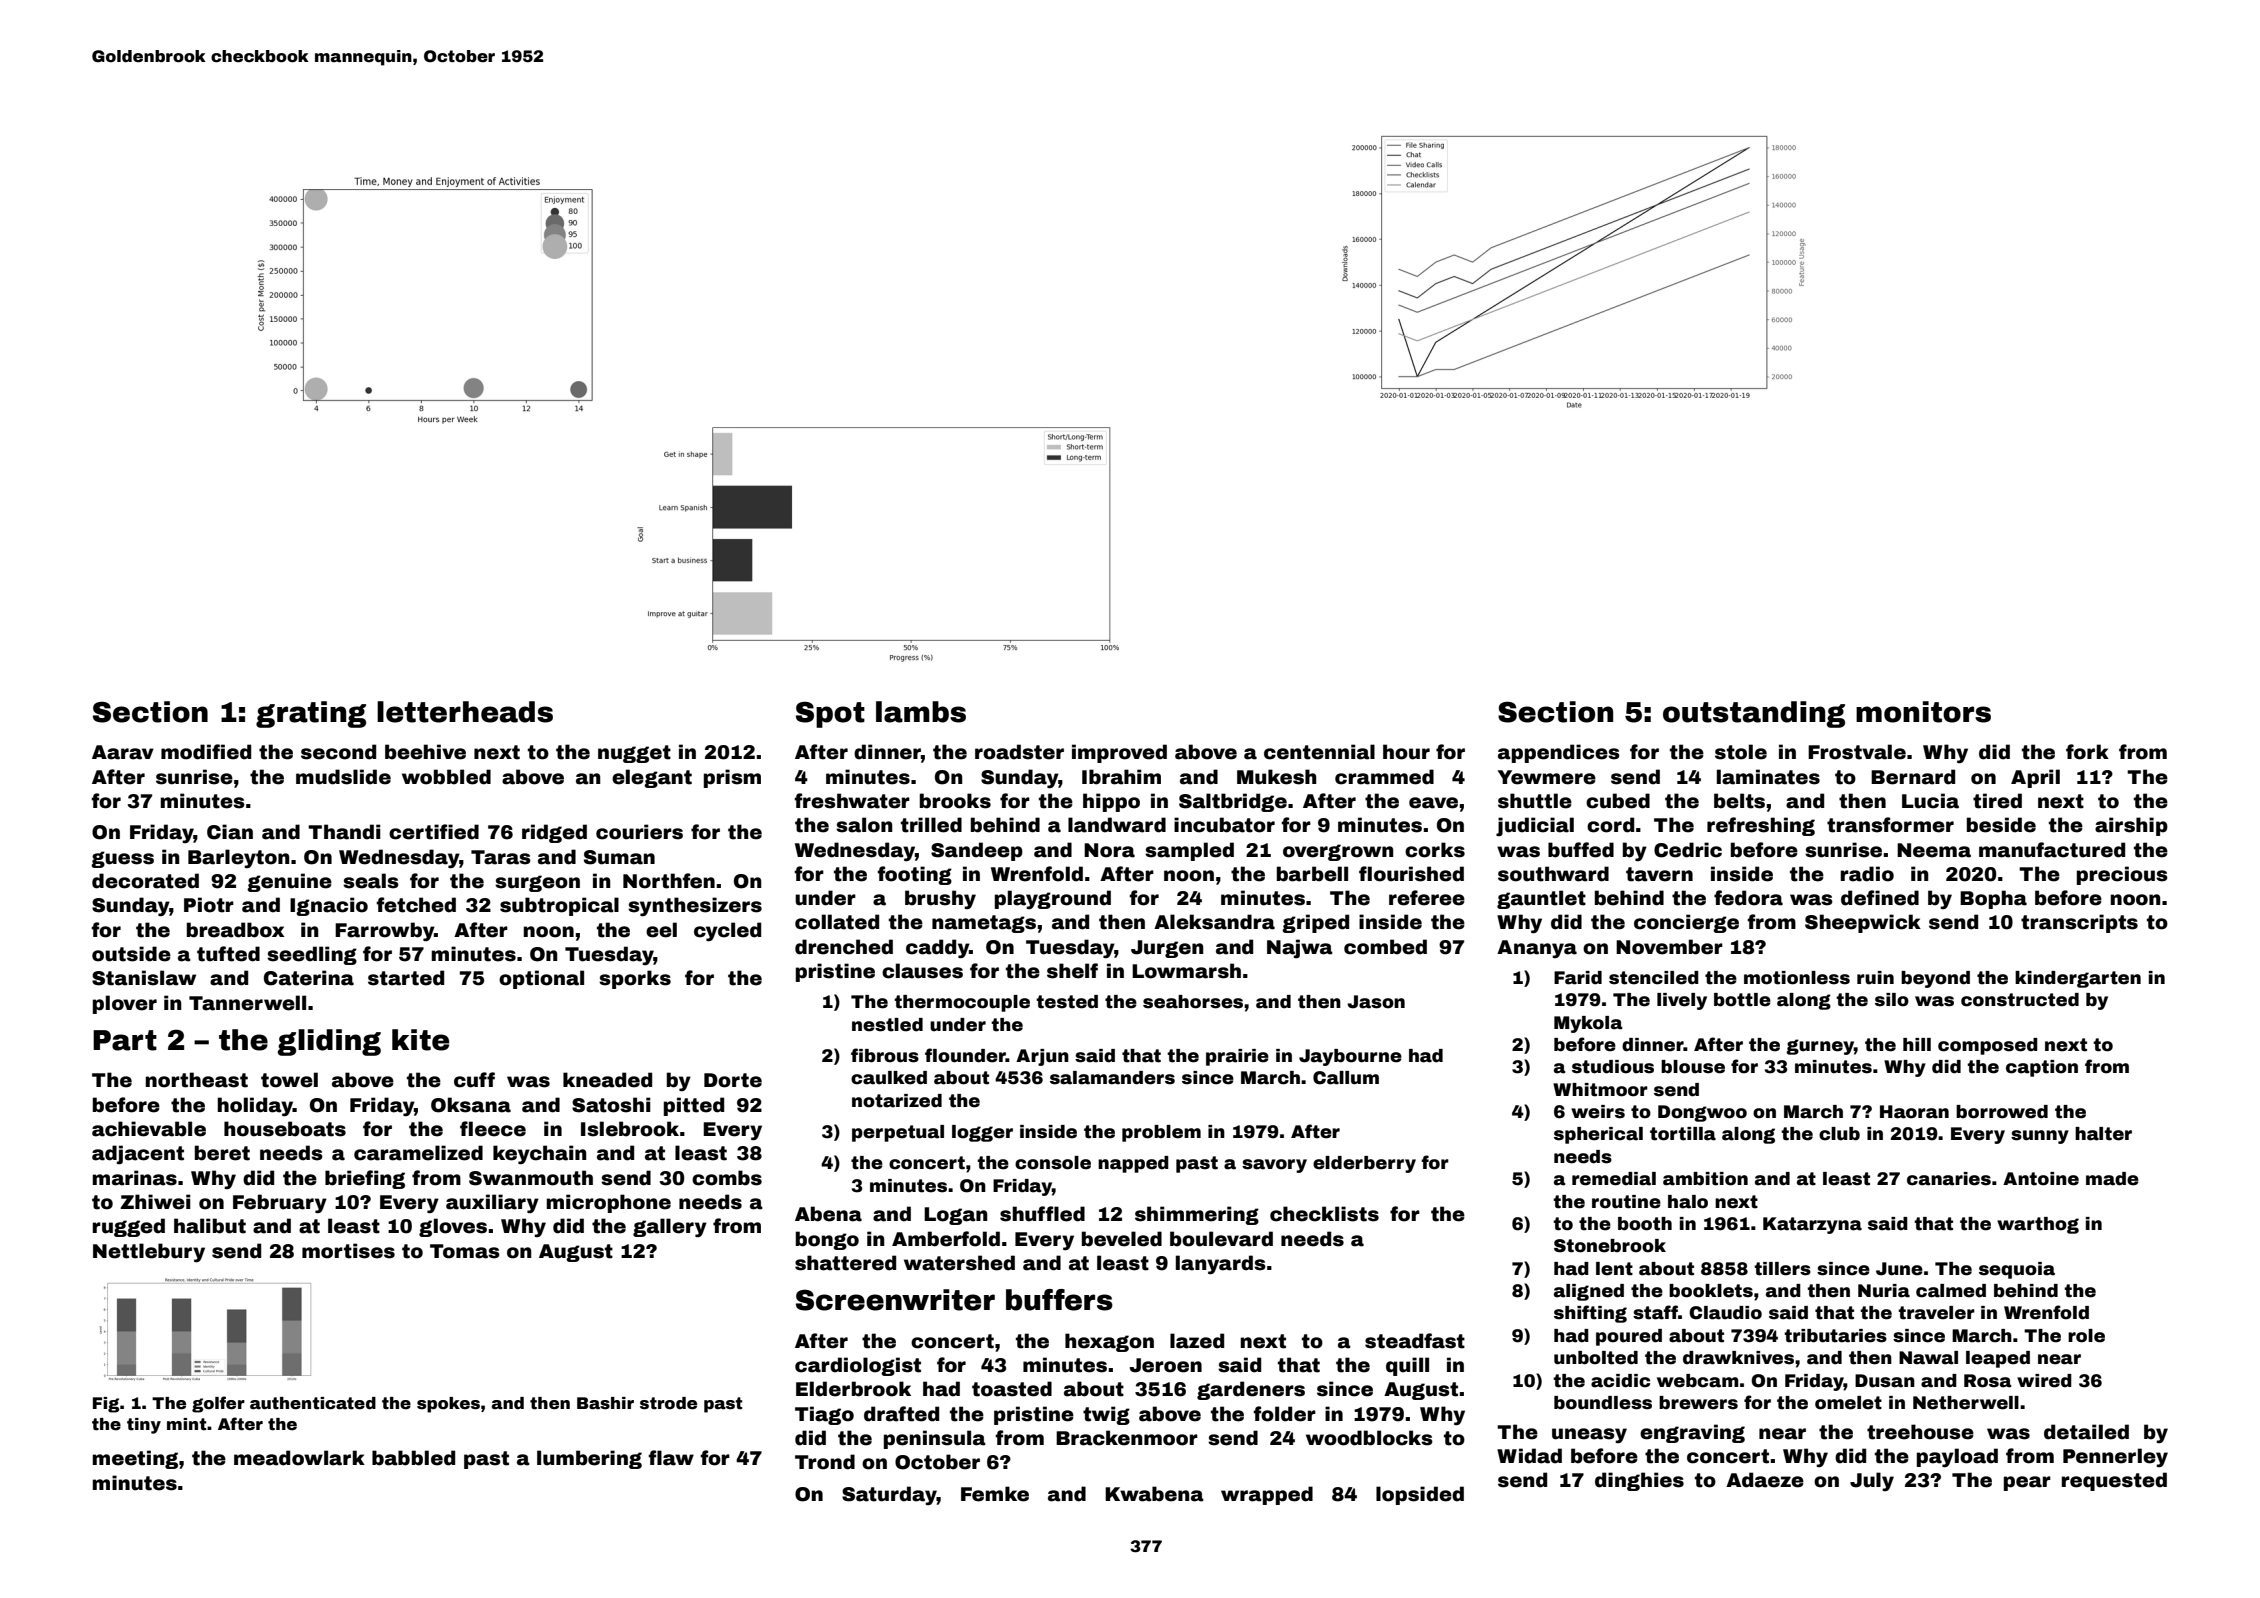 The image size is (2260, 1598). I want to click on halibut, so click(210, 1226).
